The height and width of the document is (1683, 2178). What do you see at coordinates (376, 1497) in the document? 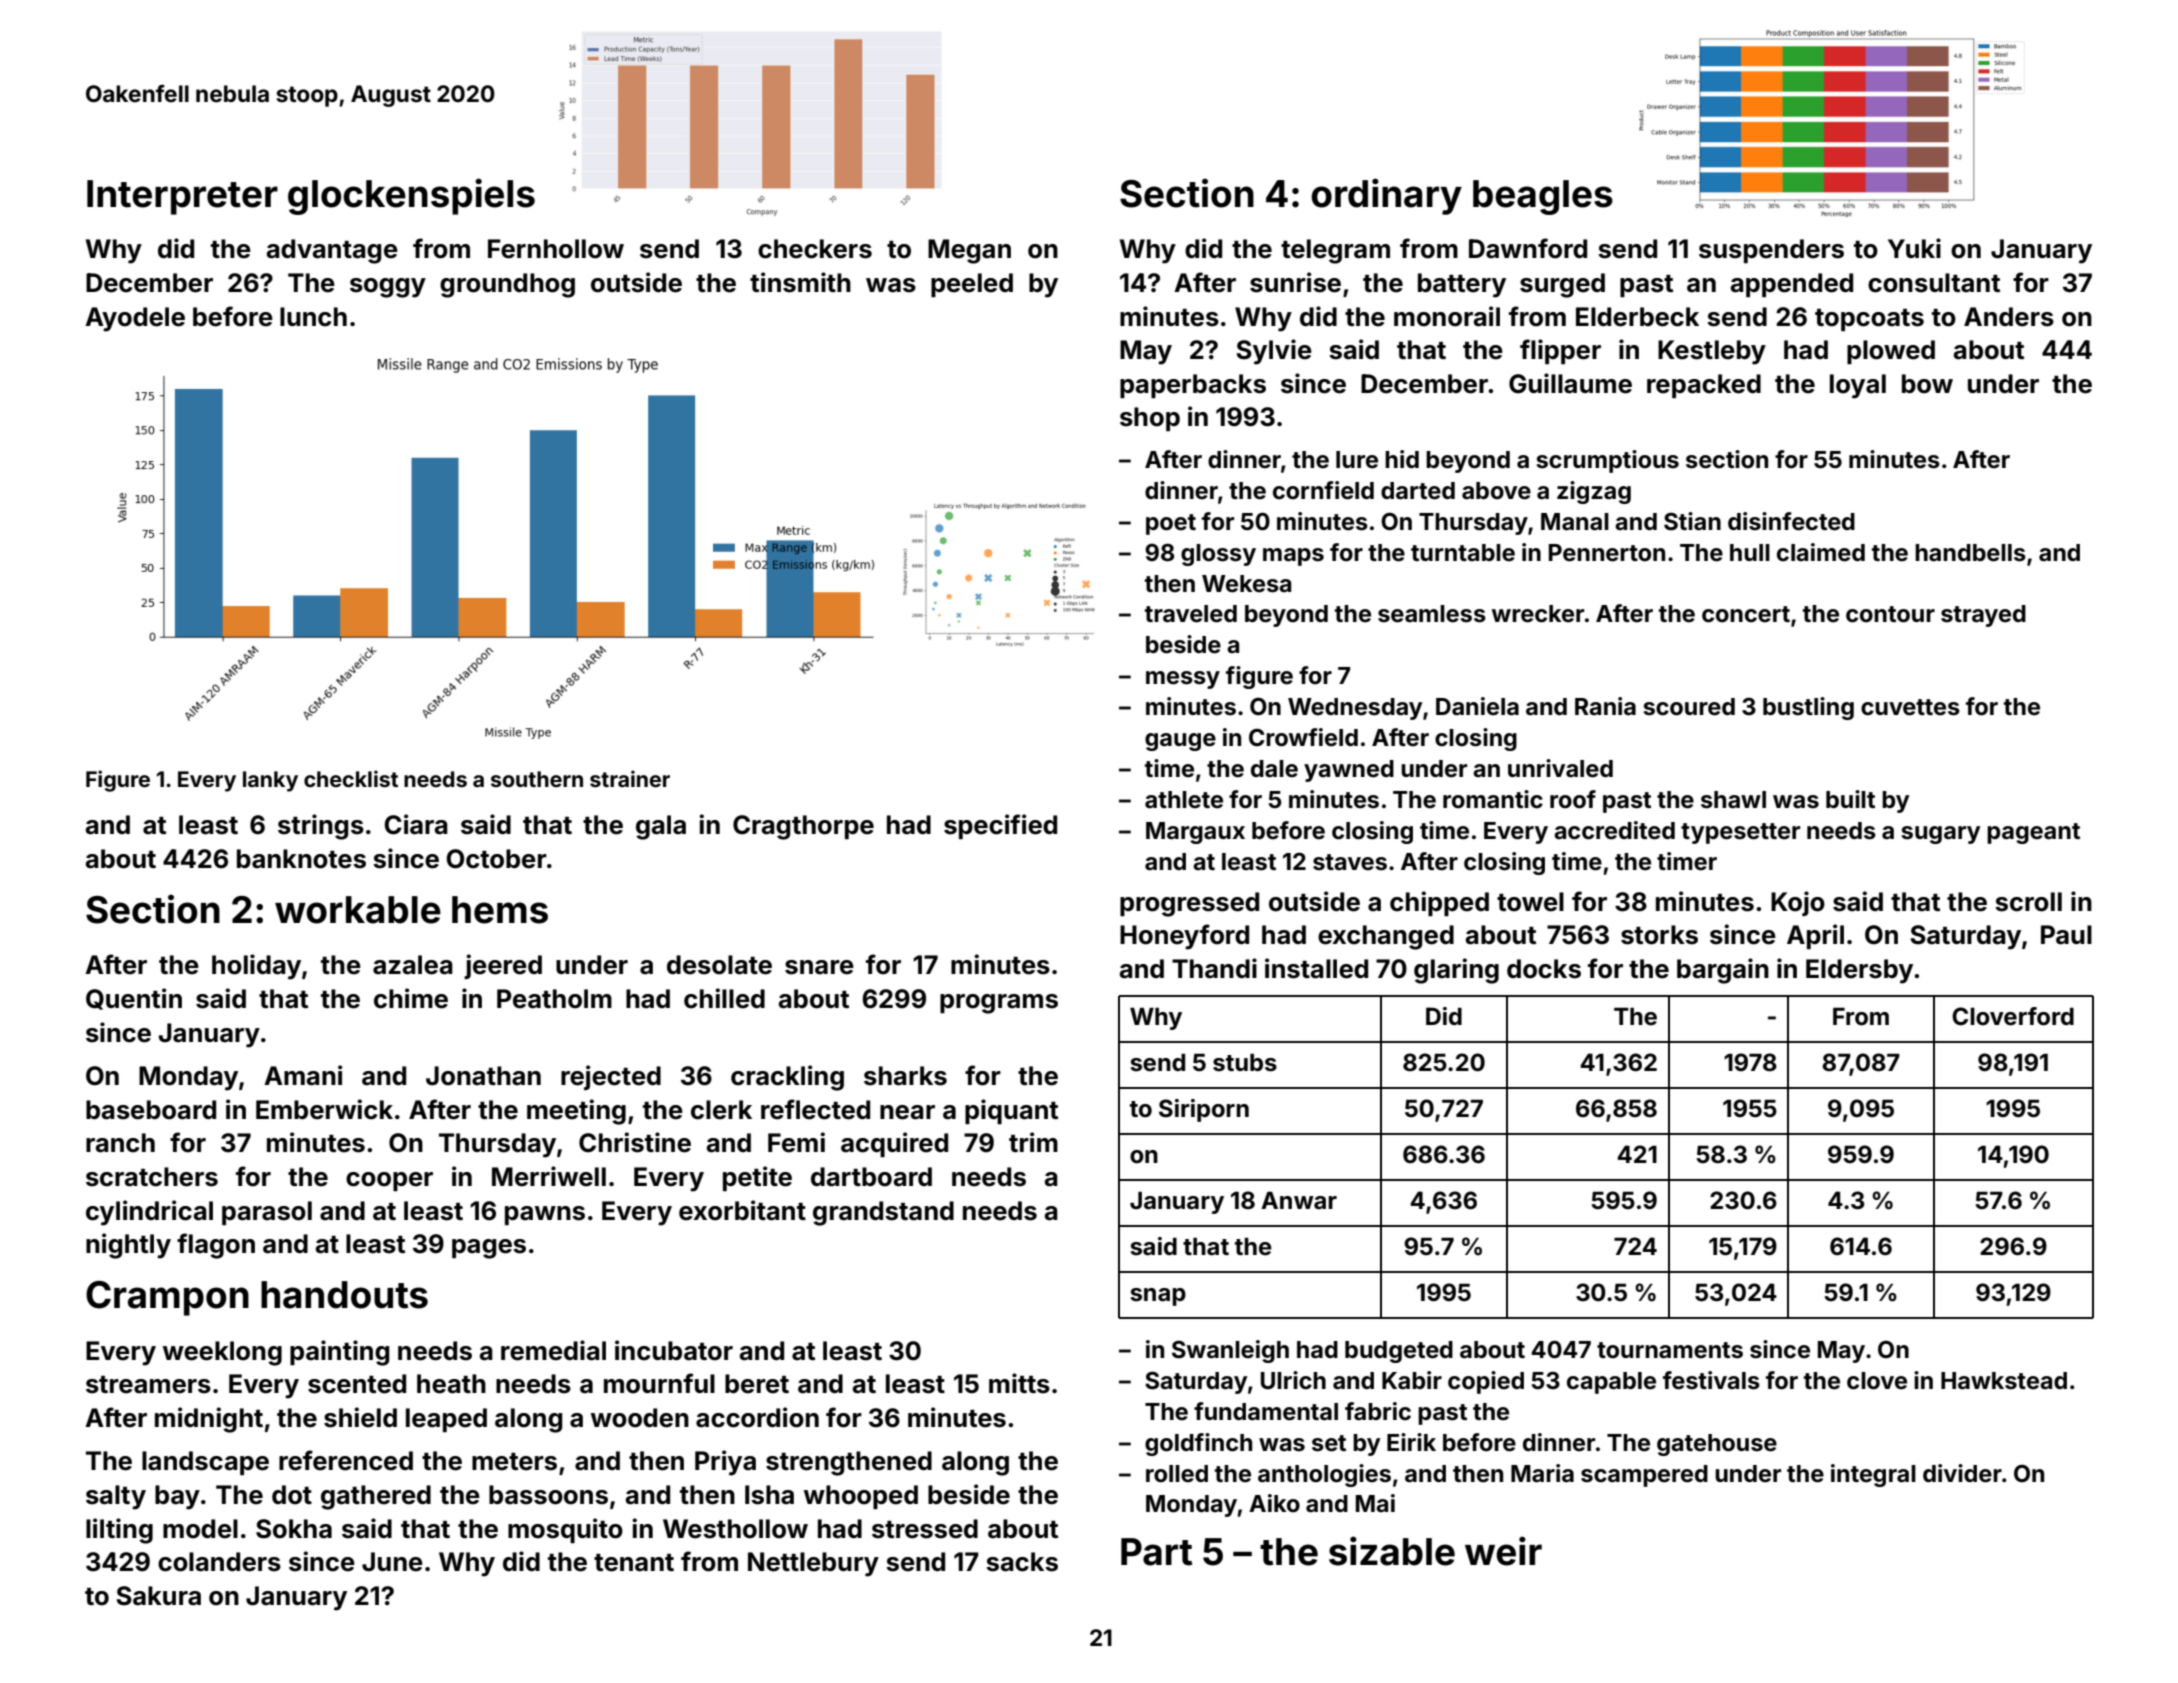
I see `gathered` at bounding box center [376, 1497].
